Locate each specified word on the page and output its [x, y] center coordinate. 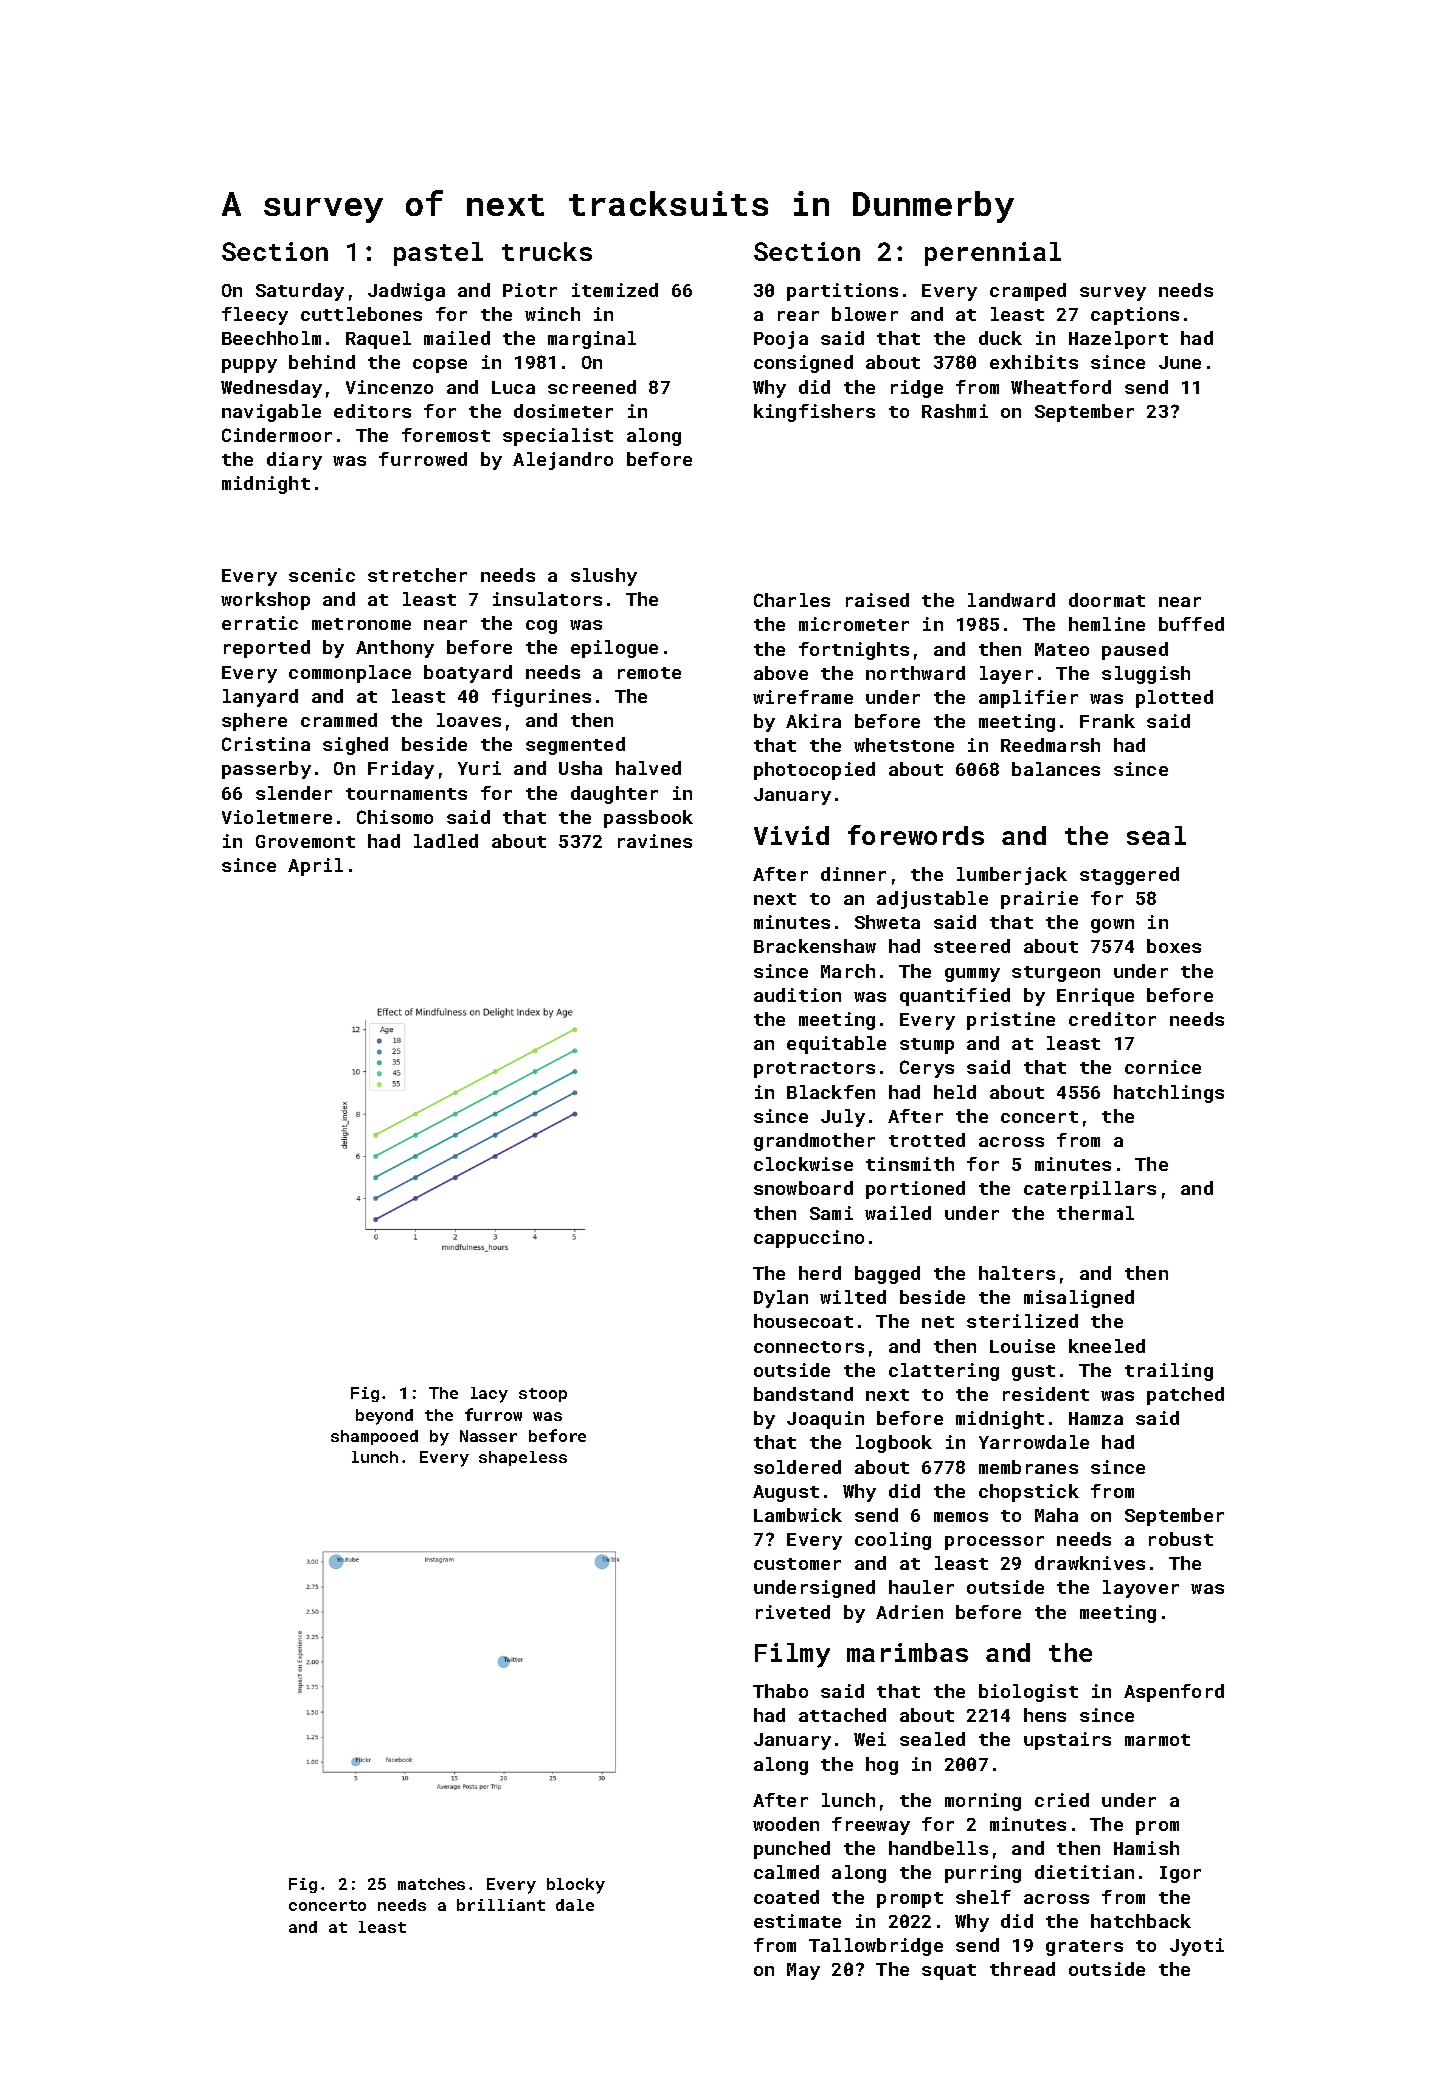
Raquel [378, 340]
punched [792, 1850]
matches [431, 1884]
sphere [254, 722]
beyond [384, 1417]
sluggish [1146, 675]
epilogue [614, 649]
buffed [1191, 624]
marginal [592, 340]
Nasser [488, 1436]
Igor [1180, 1874]
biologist [1028, 1693]
